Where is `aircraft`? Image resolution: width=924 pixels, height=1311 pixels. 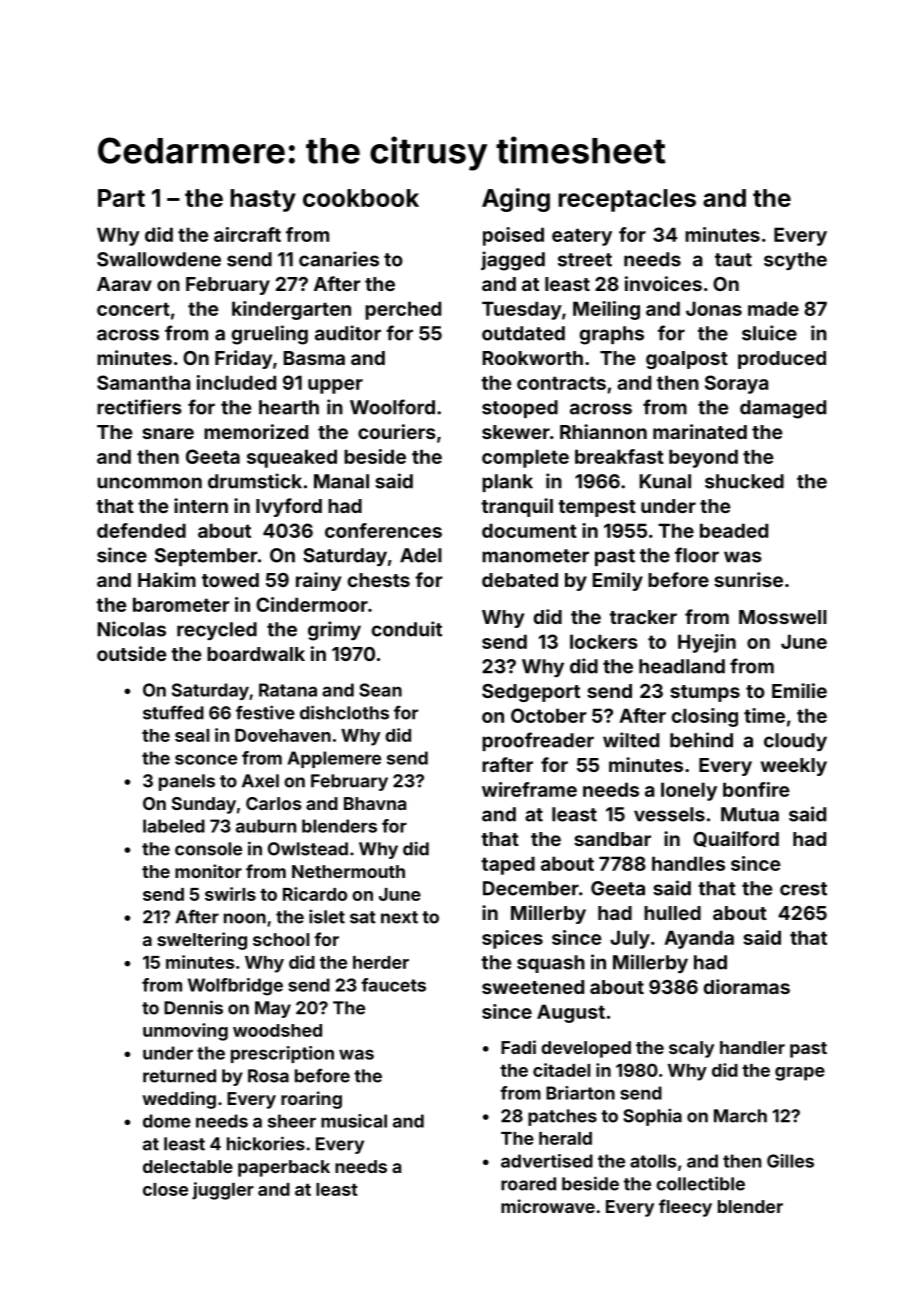
aircraft is located at coordinates (247, 234).
